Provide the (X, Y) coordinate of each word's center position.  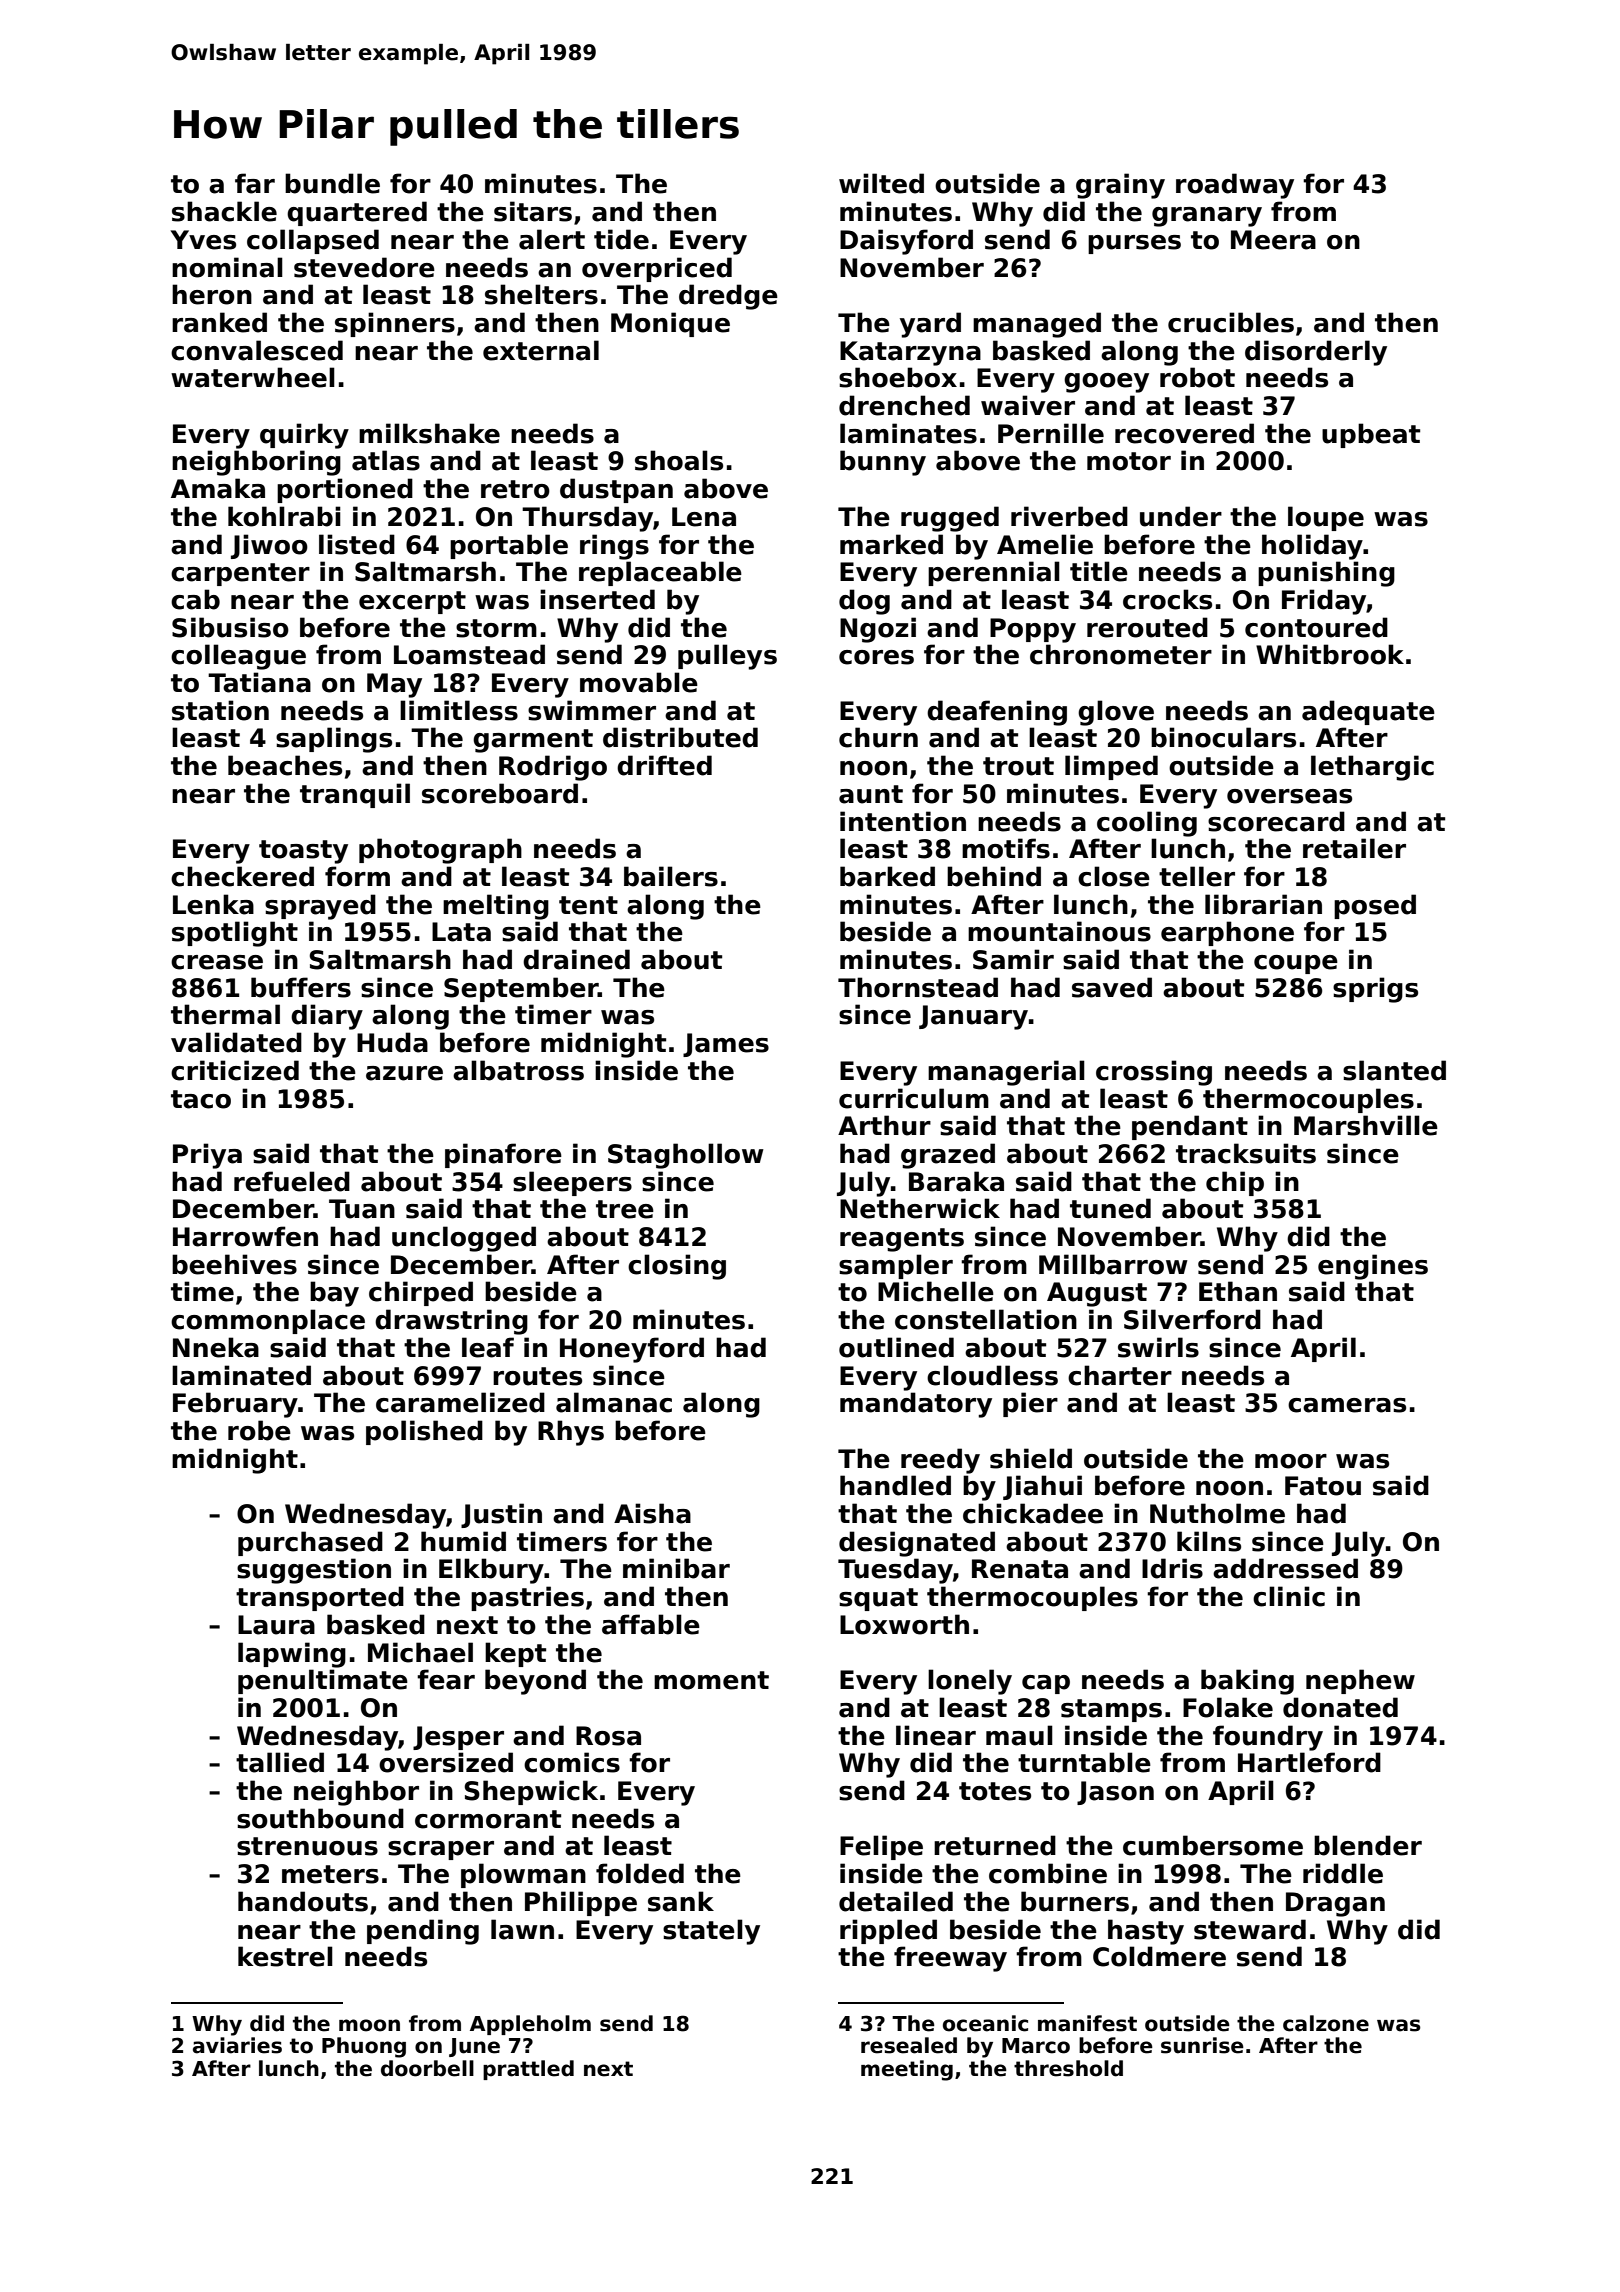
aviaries (237, 2045)
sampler (896, 1266)
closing (677, 1267)
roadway (1235, 186)
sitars (533, 211)
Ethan (1238, 1291)
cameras (1347, 1405)
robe (259, 1430)
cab (195, 599)
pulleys (727, 657)
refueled (292, 1181)
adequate (1368, 712)
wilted (881, 183)
